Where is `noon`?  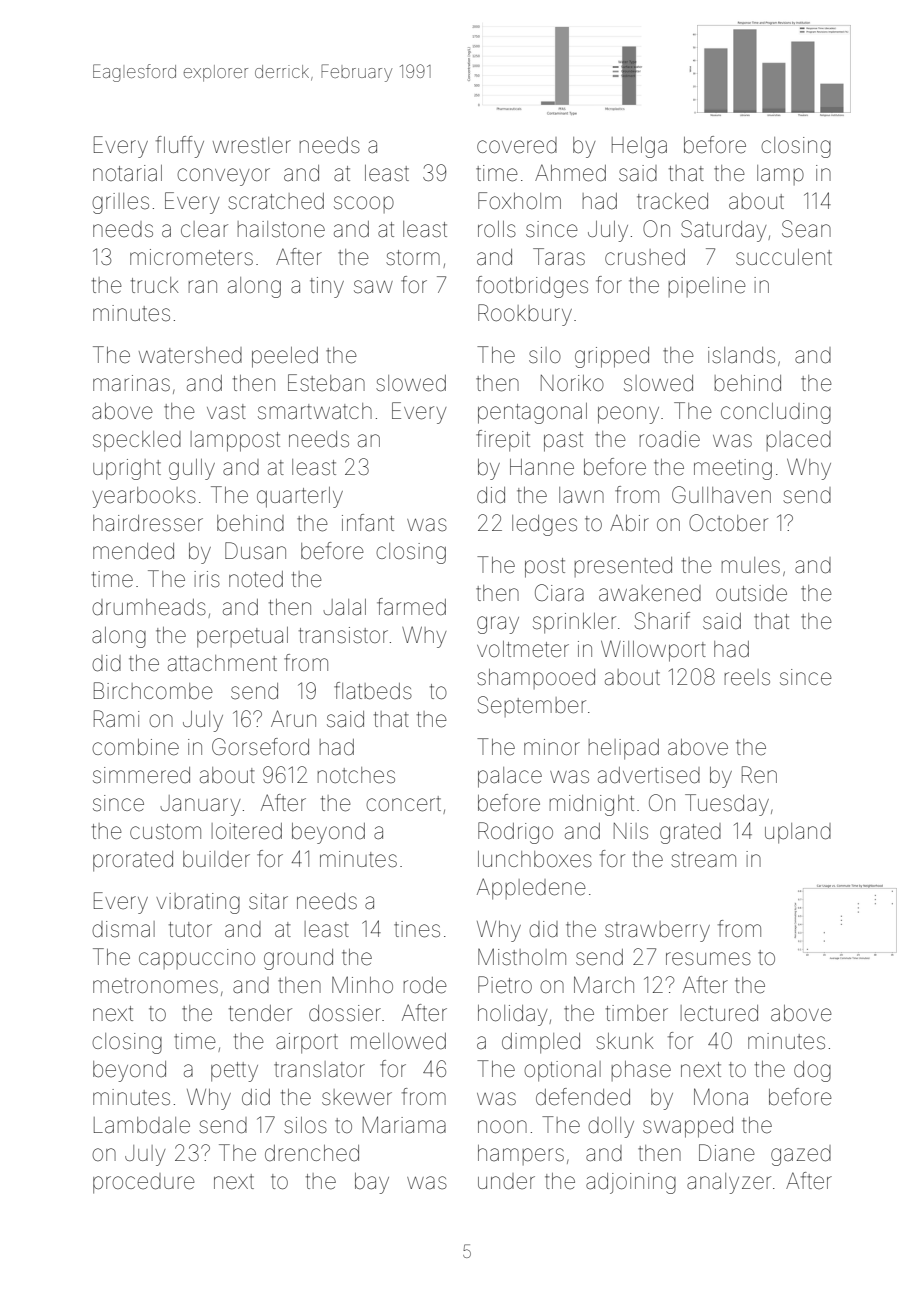
noon is located at coordinates (502, 1126).
